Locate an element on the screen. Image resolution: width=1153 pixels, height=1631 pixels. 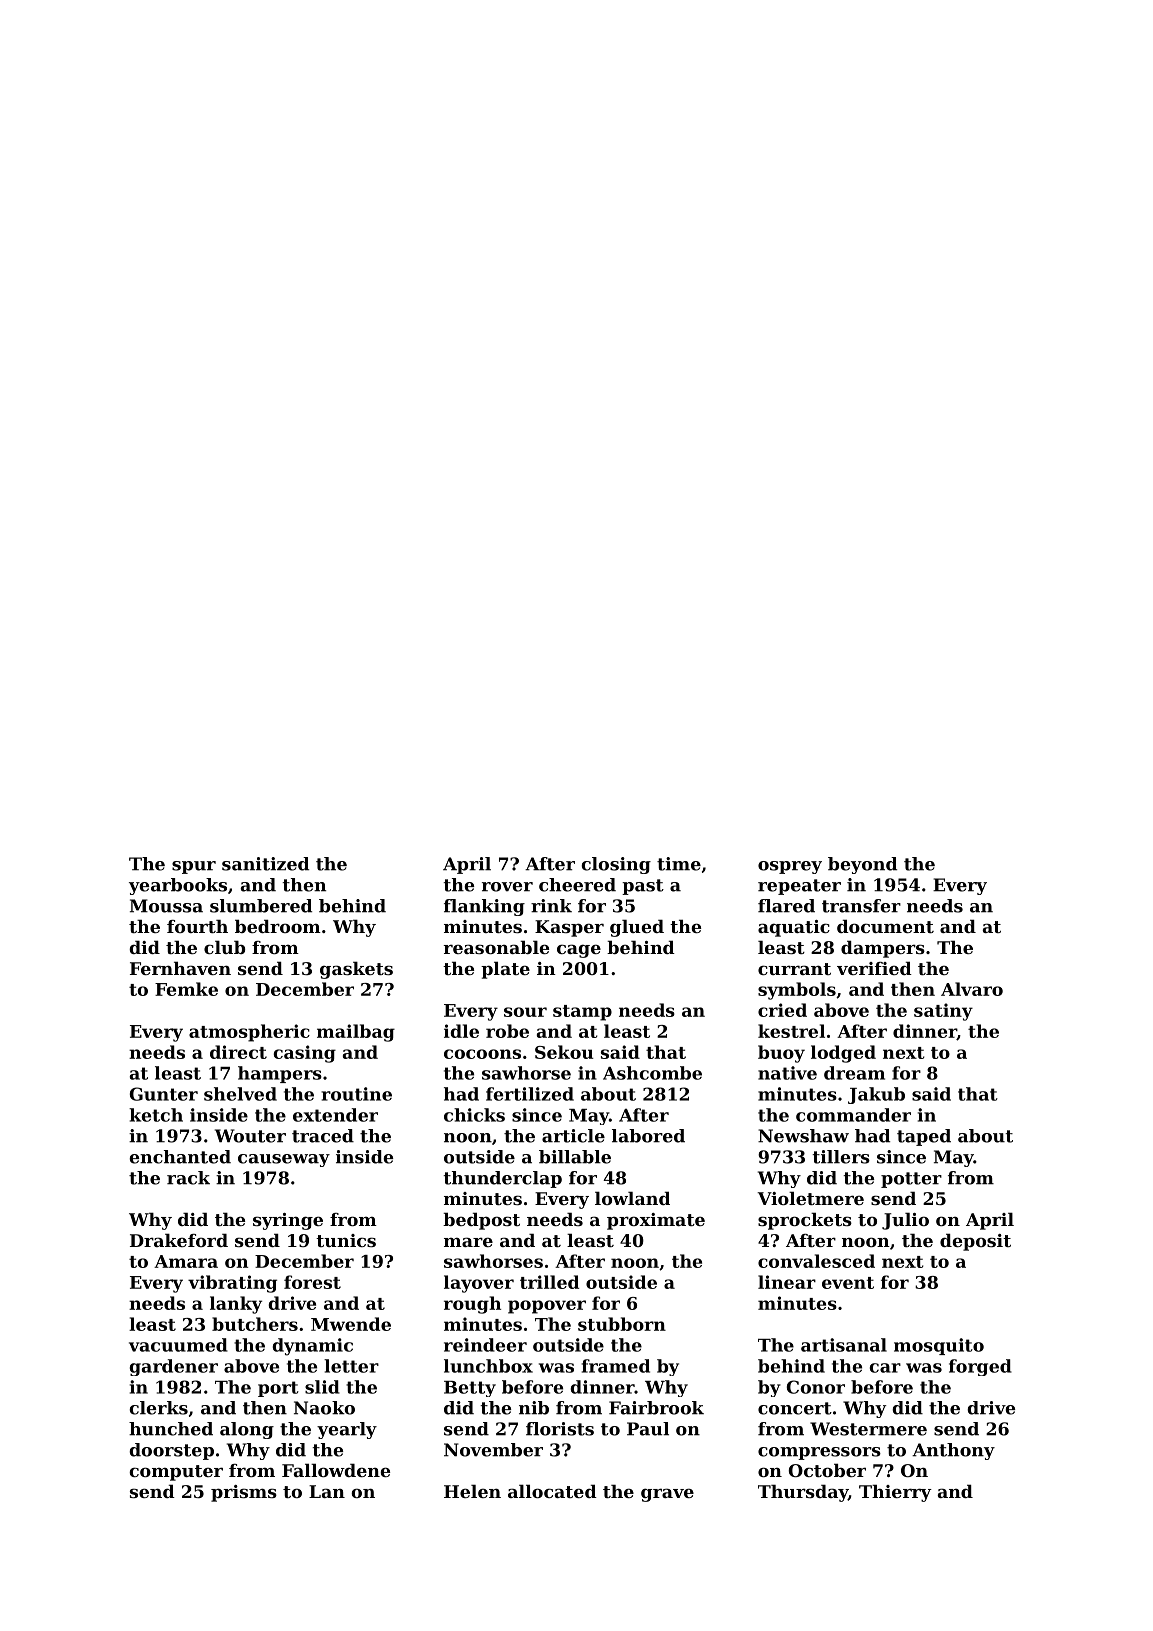
dream is located at coordinates (854, 1073).
